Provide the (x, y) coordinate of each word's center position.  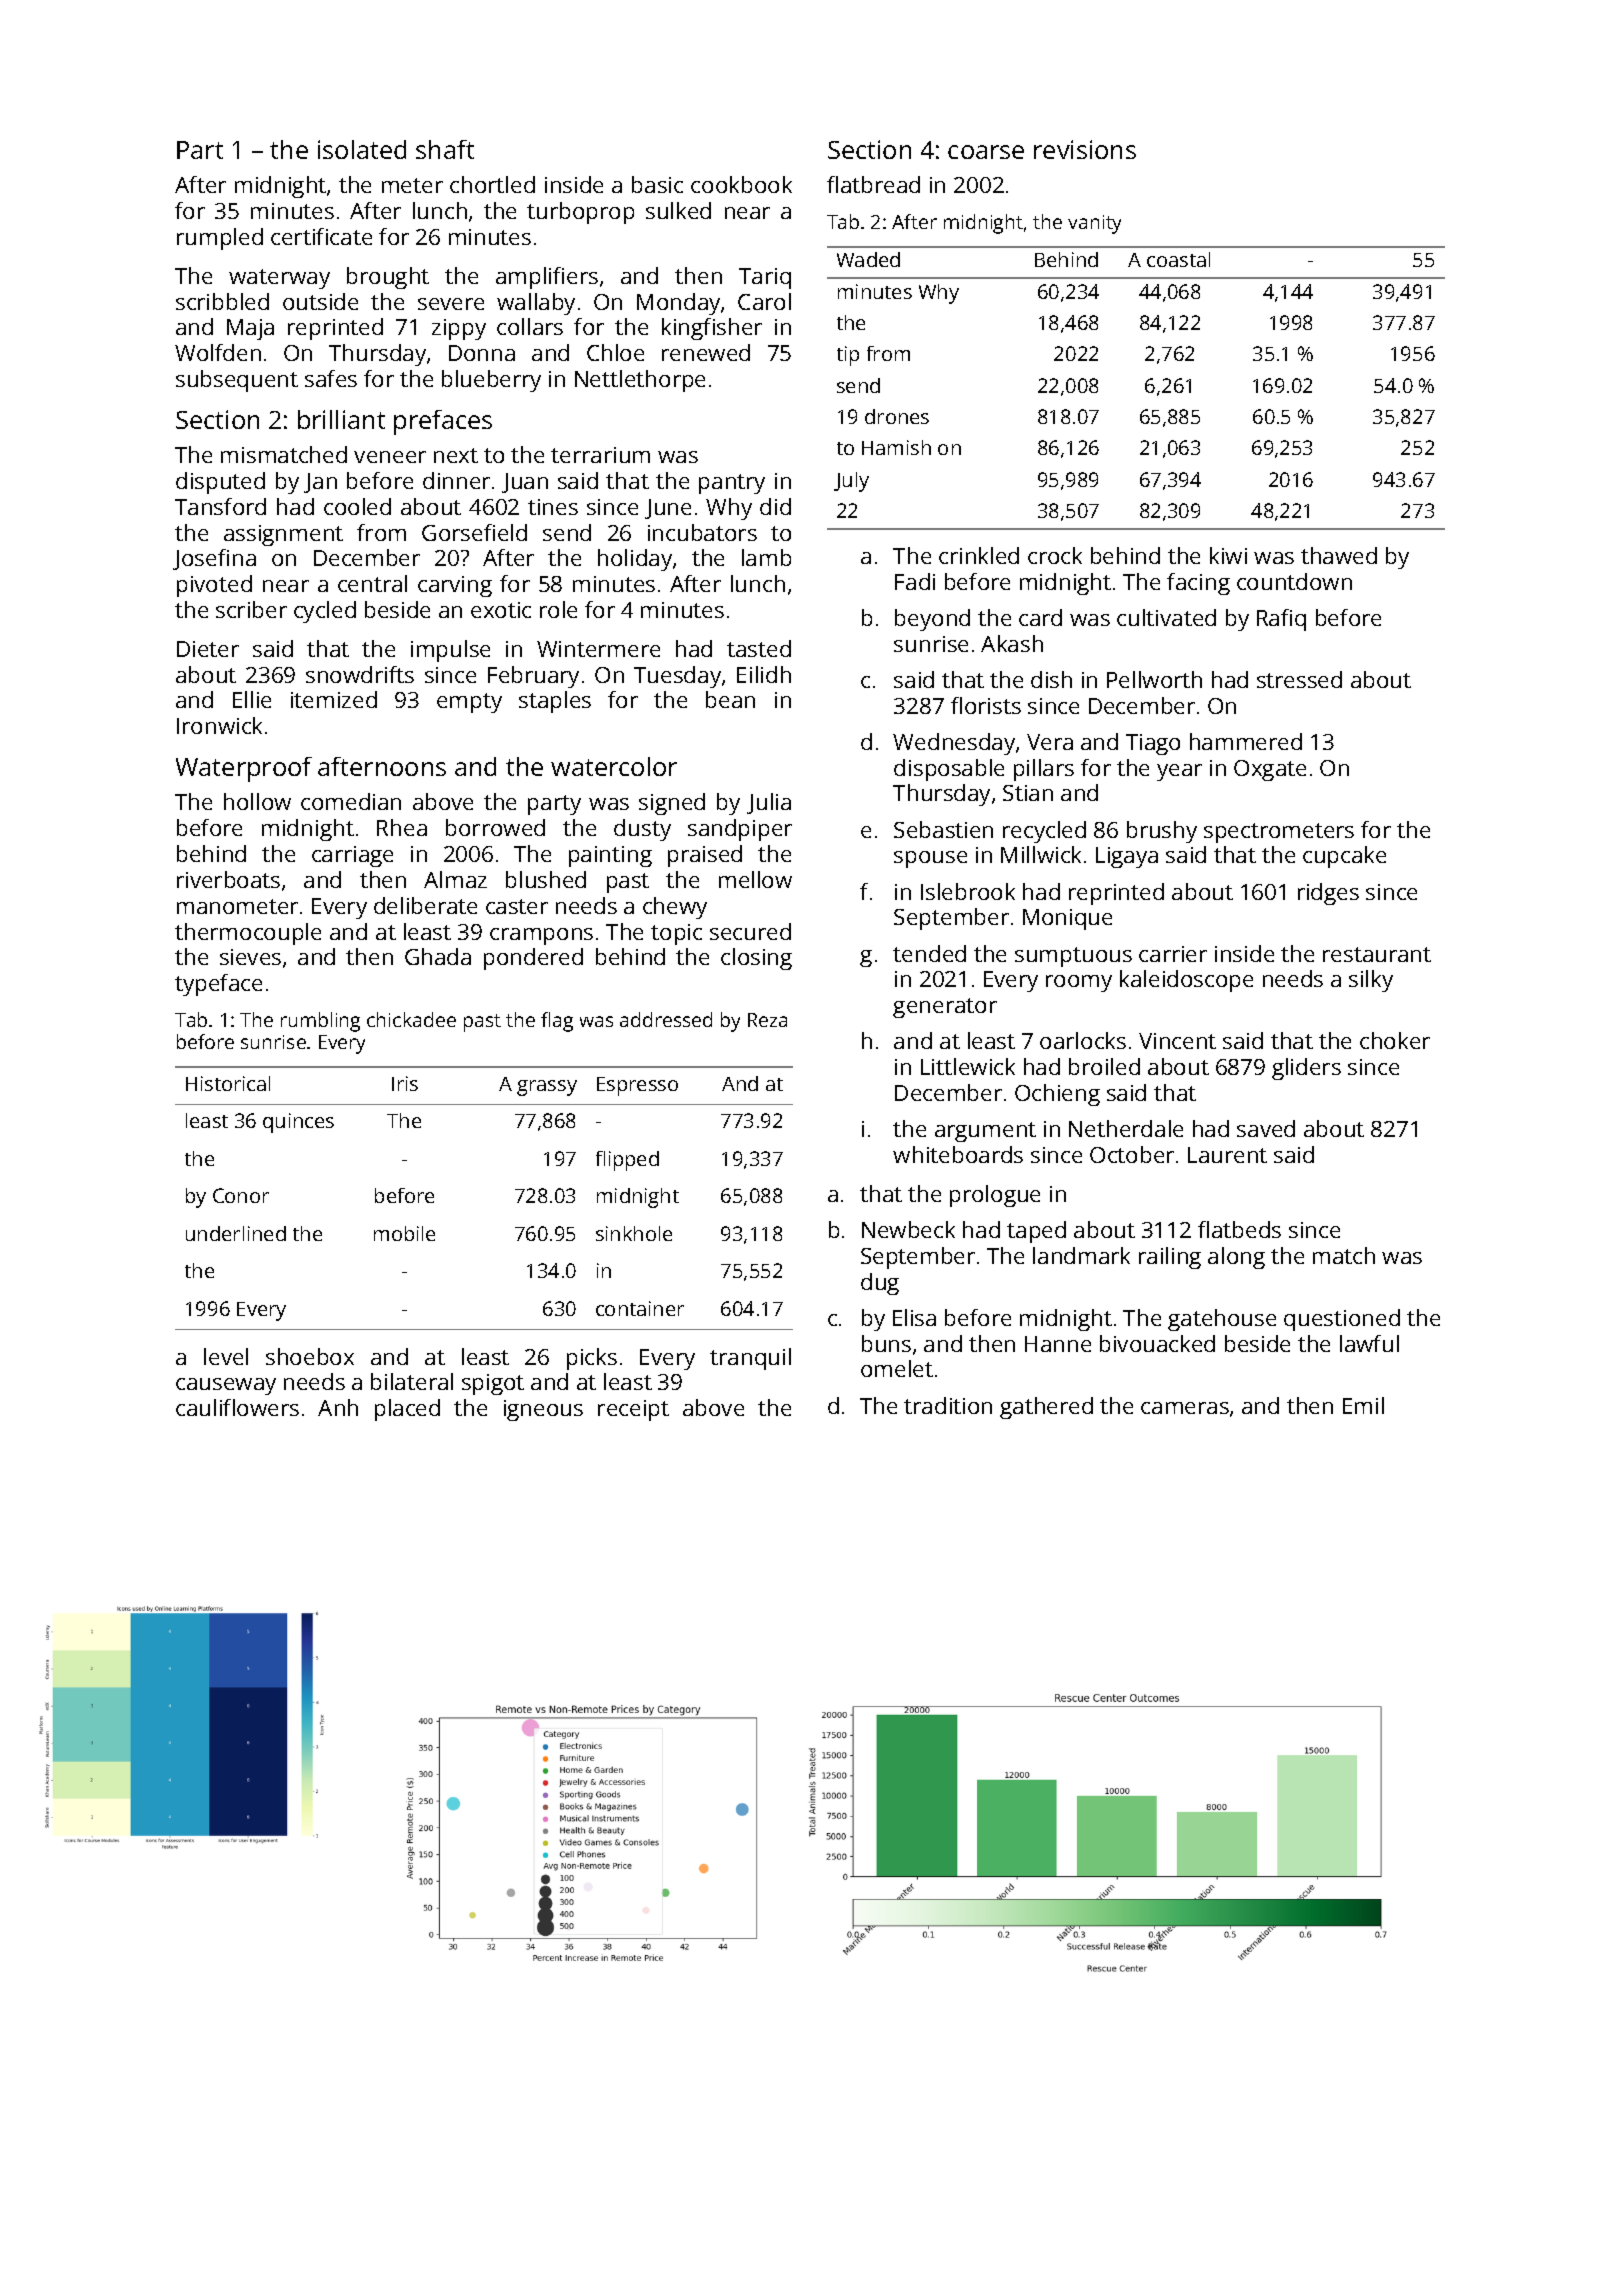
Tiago (1153, 744)
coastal (1178, 259)
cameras (1185, 1408)
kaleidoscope (1186, 981)
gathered (1046, 1408)
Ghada (438, 956)
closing (756, 959)
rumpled (220, 239)
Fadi (915, 581)
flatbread (873, 184)
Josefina (214, 559)
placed (407, 1410)
